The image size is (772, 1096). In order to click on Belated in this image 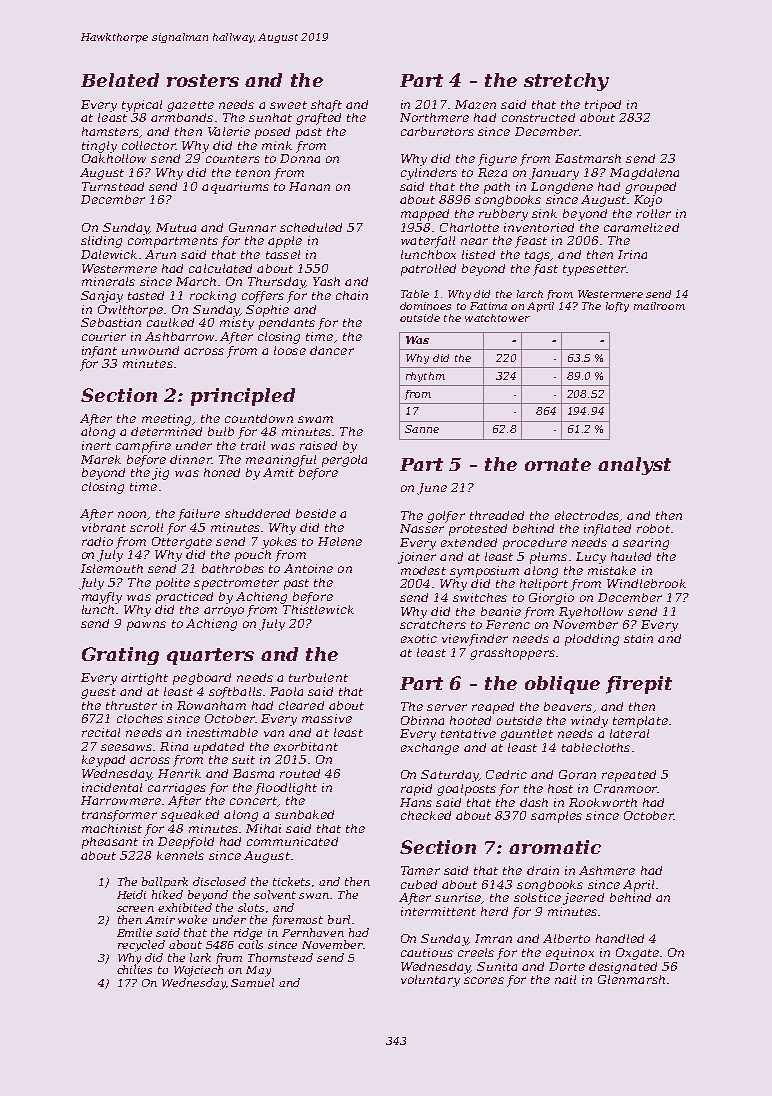, I will do `click(120, 80)`.
